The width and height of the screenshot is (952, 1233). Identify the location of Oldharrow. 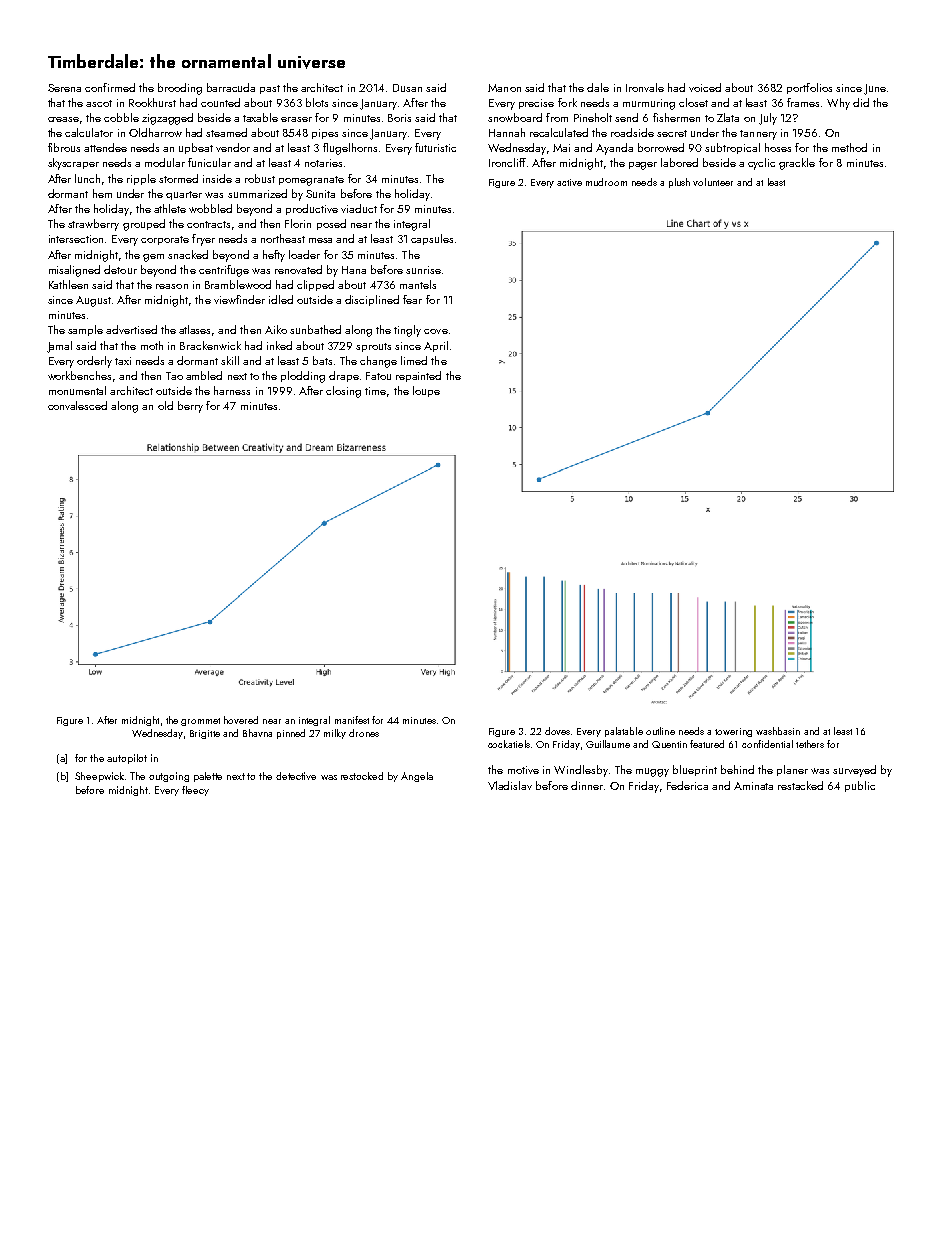
(155, 132).
